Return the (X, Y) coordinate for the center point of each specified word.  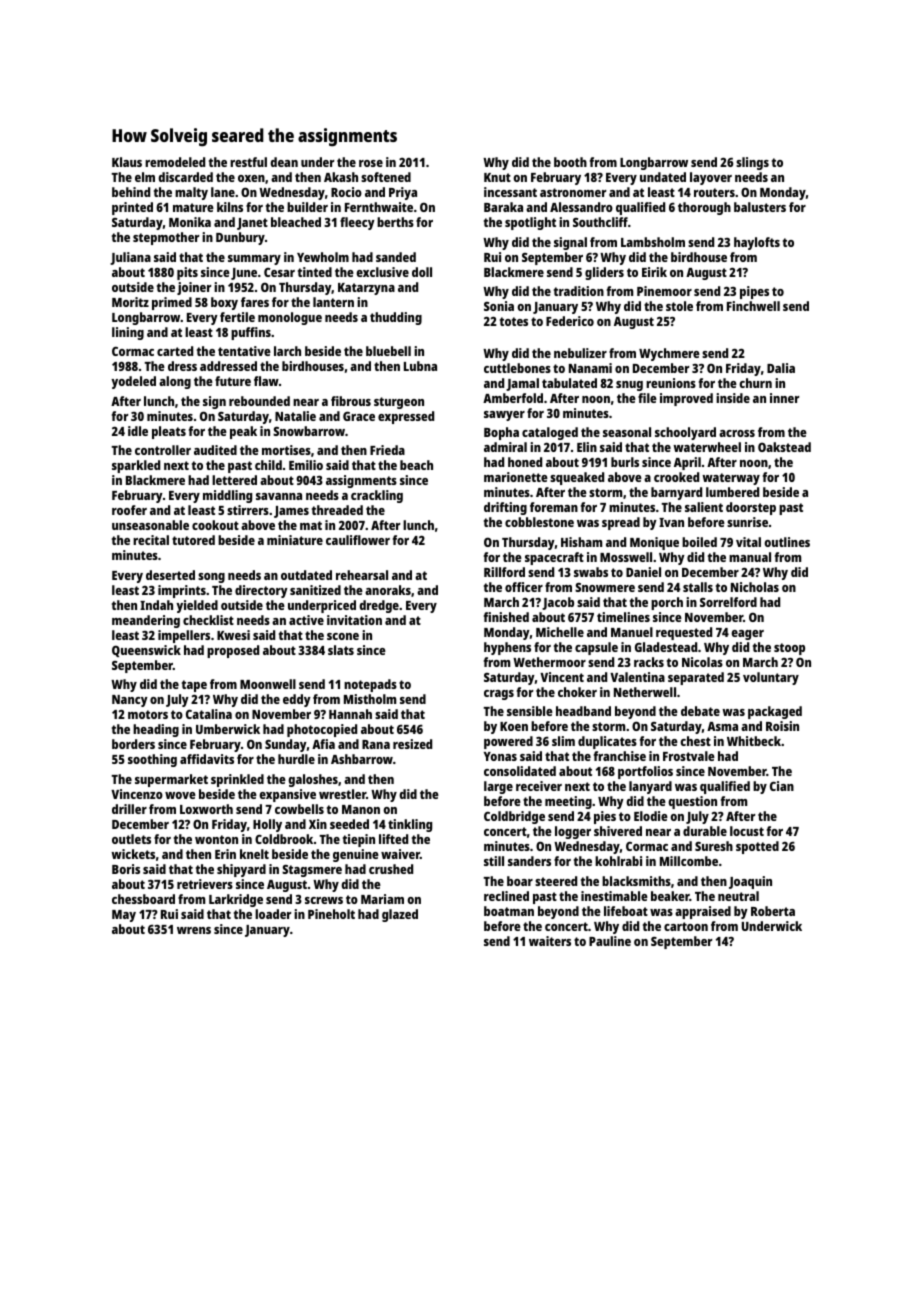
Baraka (503, 207)
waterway (731, 479)
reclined (506, 896)
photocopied (322, 730)
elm (145, 177)
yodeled (133, 382)
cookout (215, 525)
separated (696, 678)
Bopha (501, 433)
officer (524, 587)
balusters (760, 207)
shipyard (241, 870)
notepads (370, 685)
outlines (787, 542)
